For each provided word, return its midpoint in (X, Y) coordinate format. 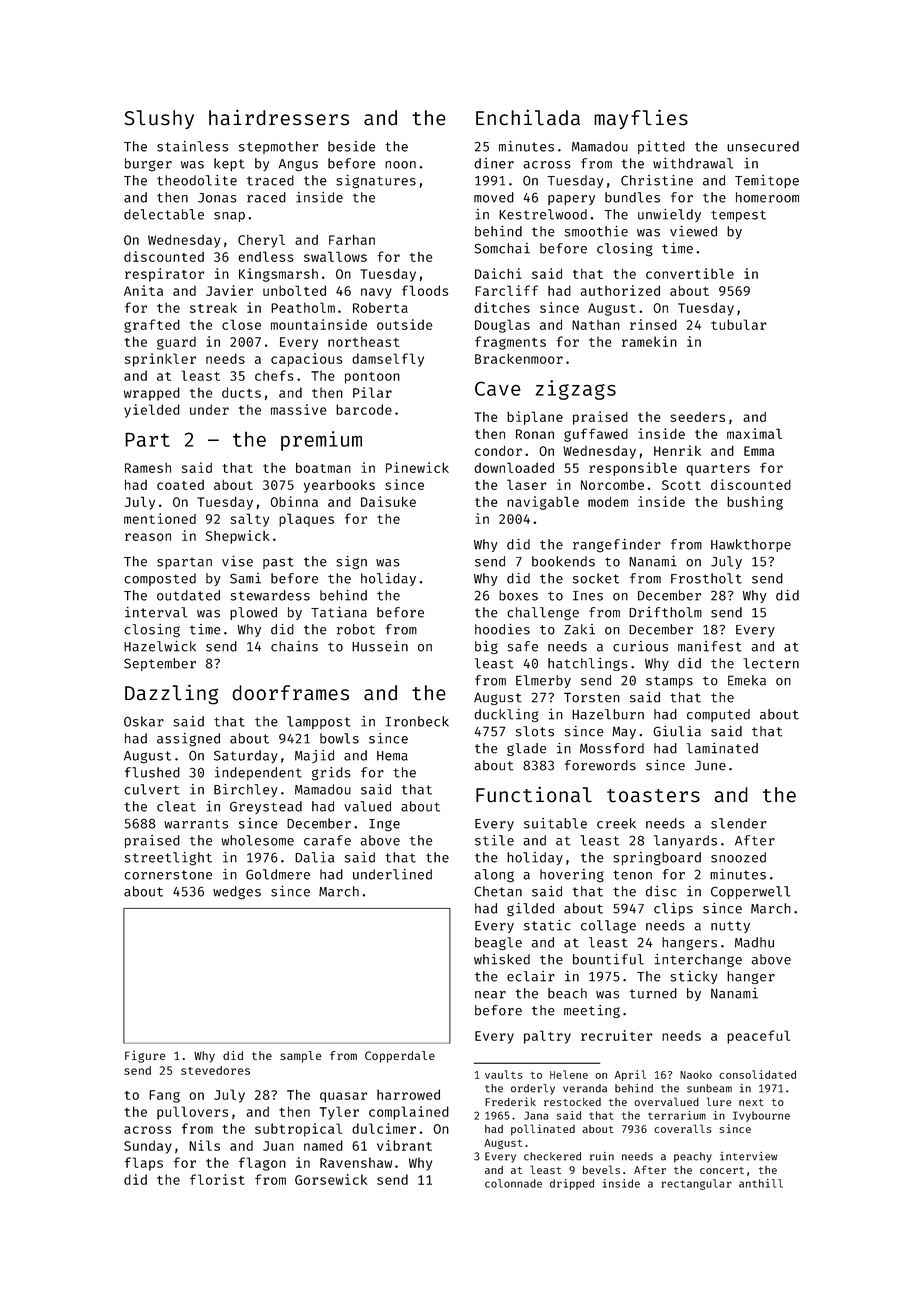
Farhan (352, 239)
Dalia (314, 857)
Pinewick (417, 467)
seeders (697, 417)
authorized (620, 290)
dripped (572, 1184)
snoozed (738, 857)
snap (229, 217)
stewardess (270, 595)
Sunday (148, 1147)
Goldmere (278, 874)
